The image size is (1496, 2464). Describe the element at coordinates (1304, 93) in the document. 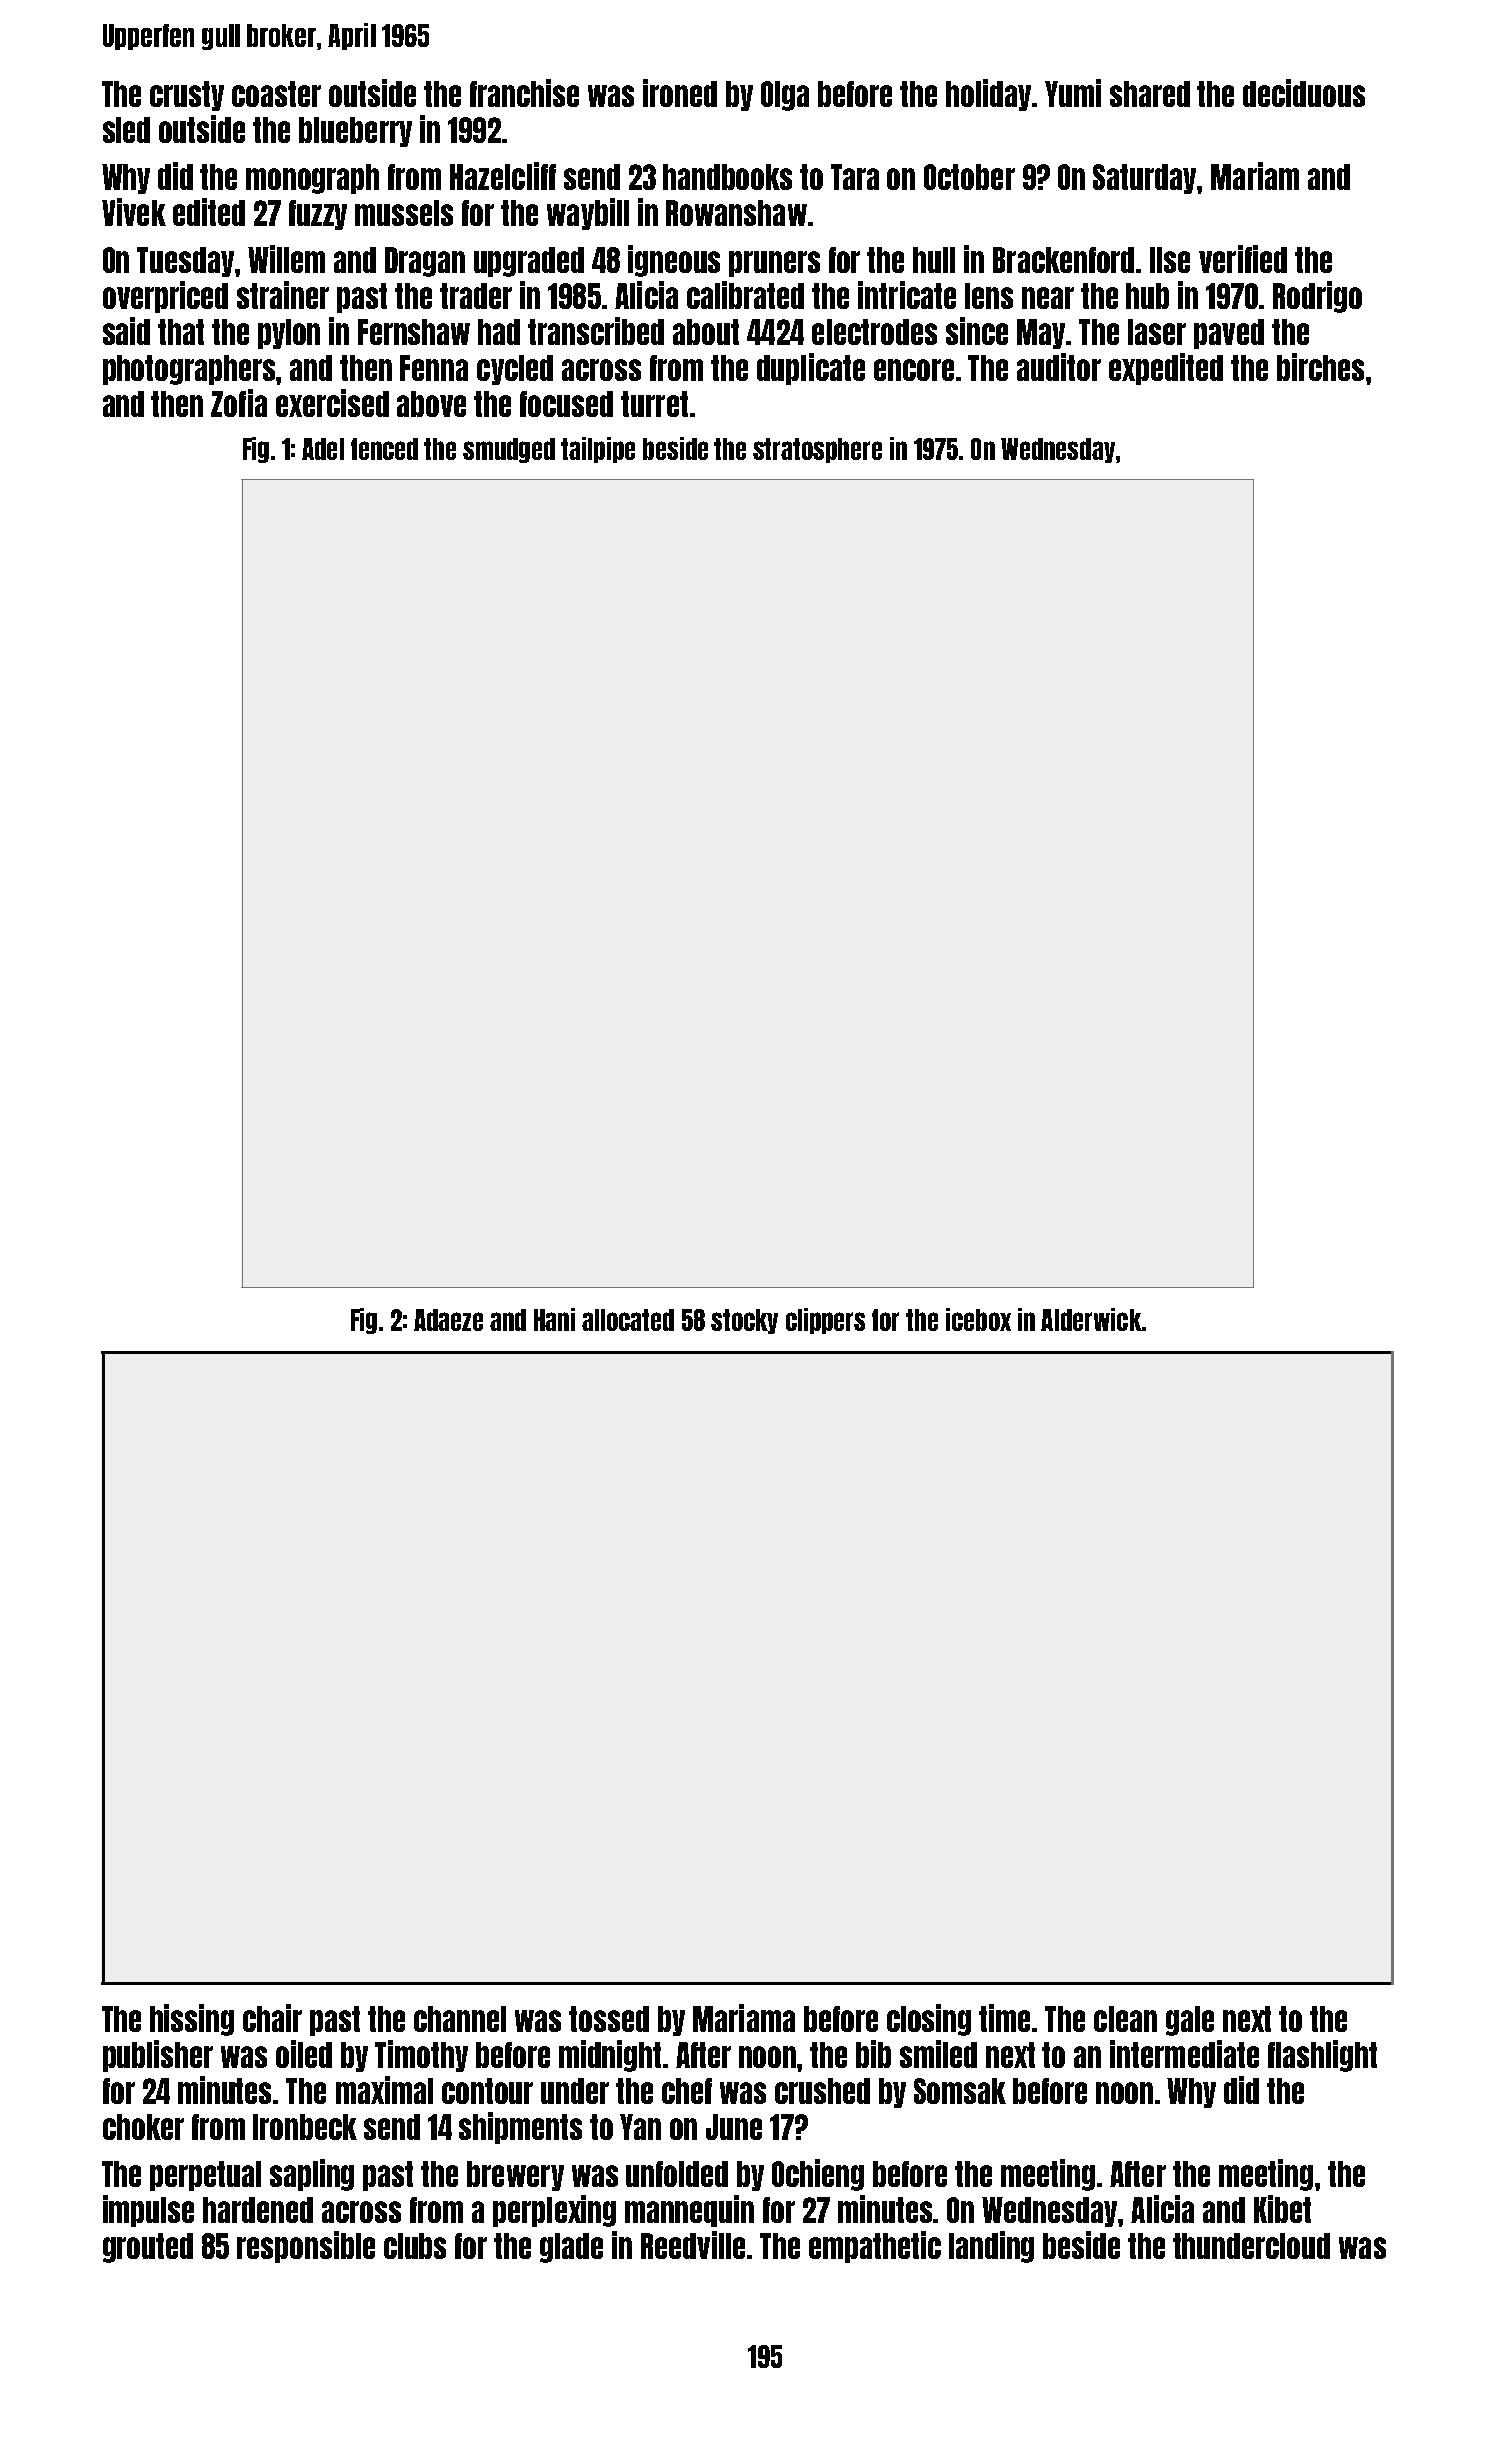

I see `deciduous` at that location.
